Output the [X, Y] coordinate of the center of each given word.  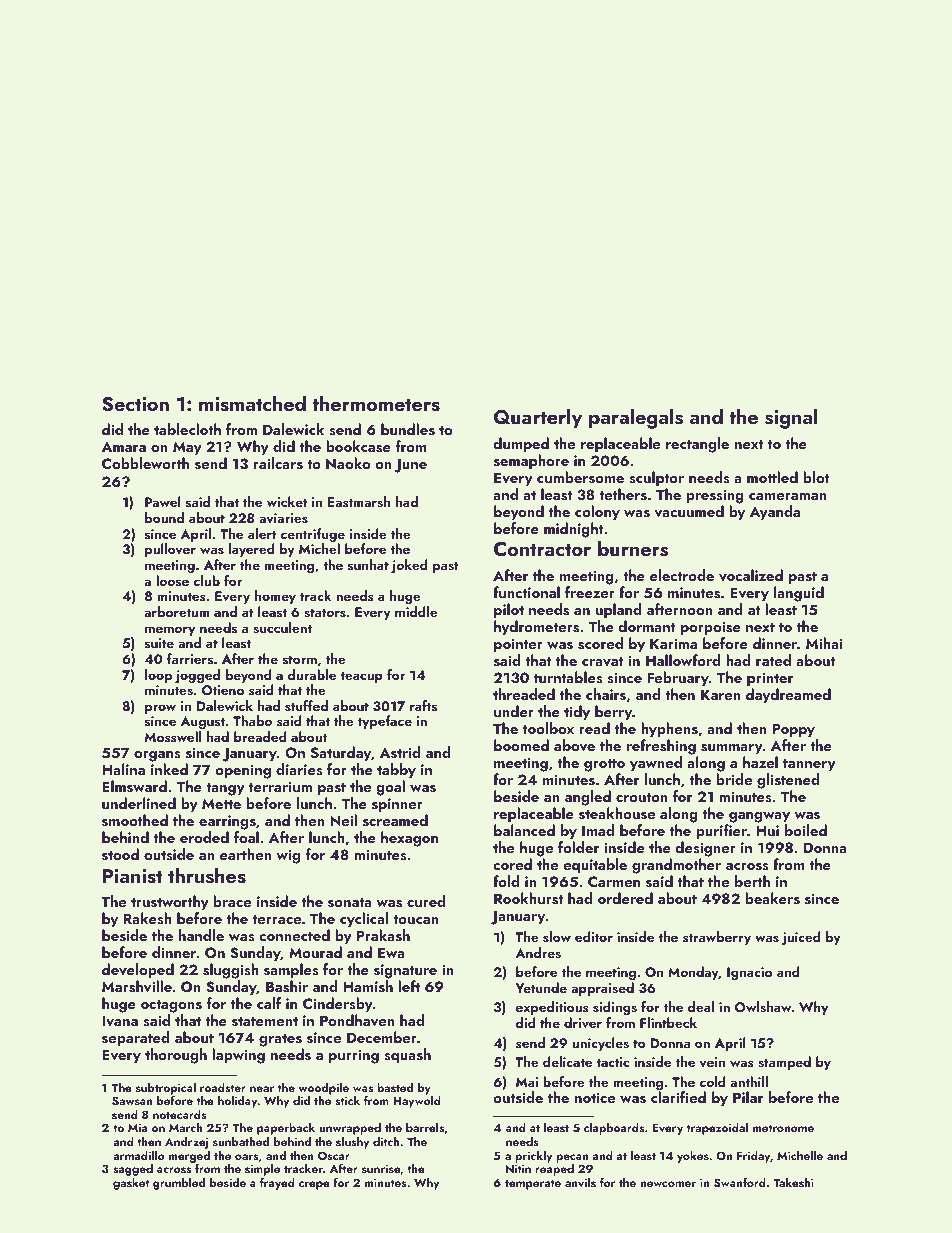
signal [791, 418]
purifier [721, 832]
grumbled [179, 1184]
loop [158, 676]
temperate [533, 1184]
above [574, 745]
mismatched [252, 403]
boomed [521, 745]
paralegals [636, 418]
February [678, 679]
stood [120, 854]
